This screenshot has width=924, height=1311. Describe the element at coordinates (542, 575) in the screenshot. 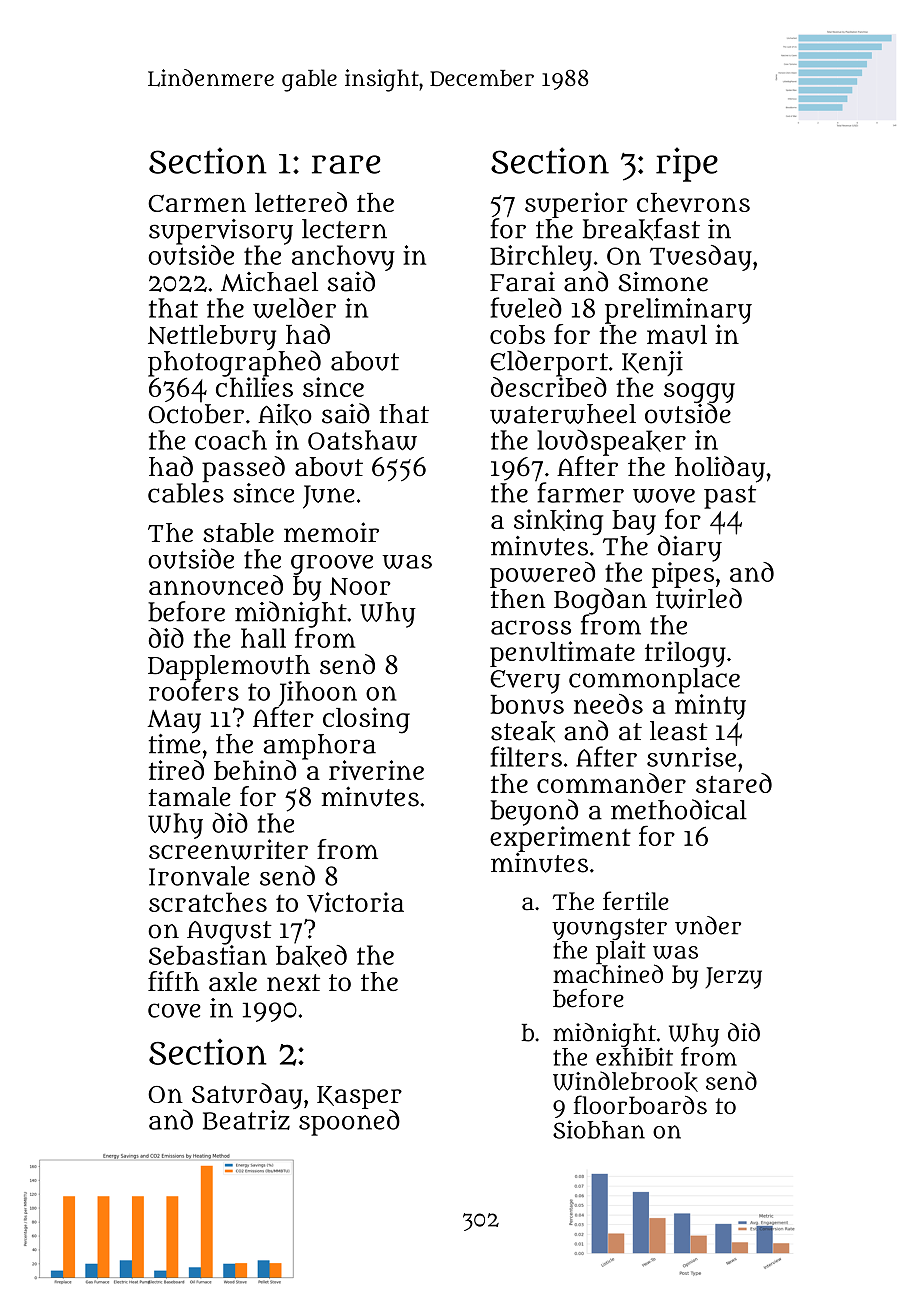

I see `powered` at that location.
